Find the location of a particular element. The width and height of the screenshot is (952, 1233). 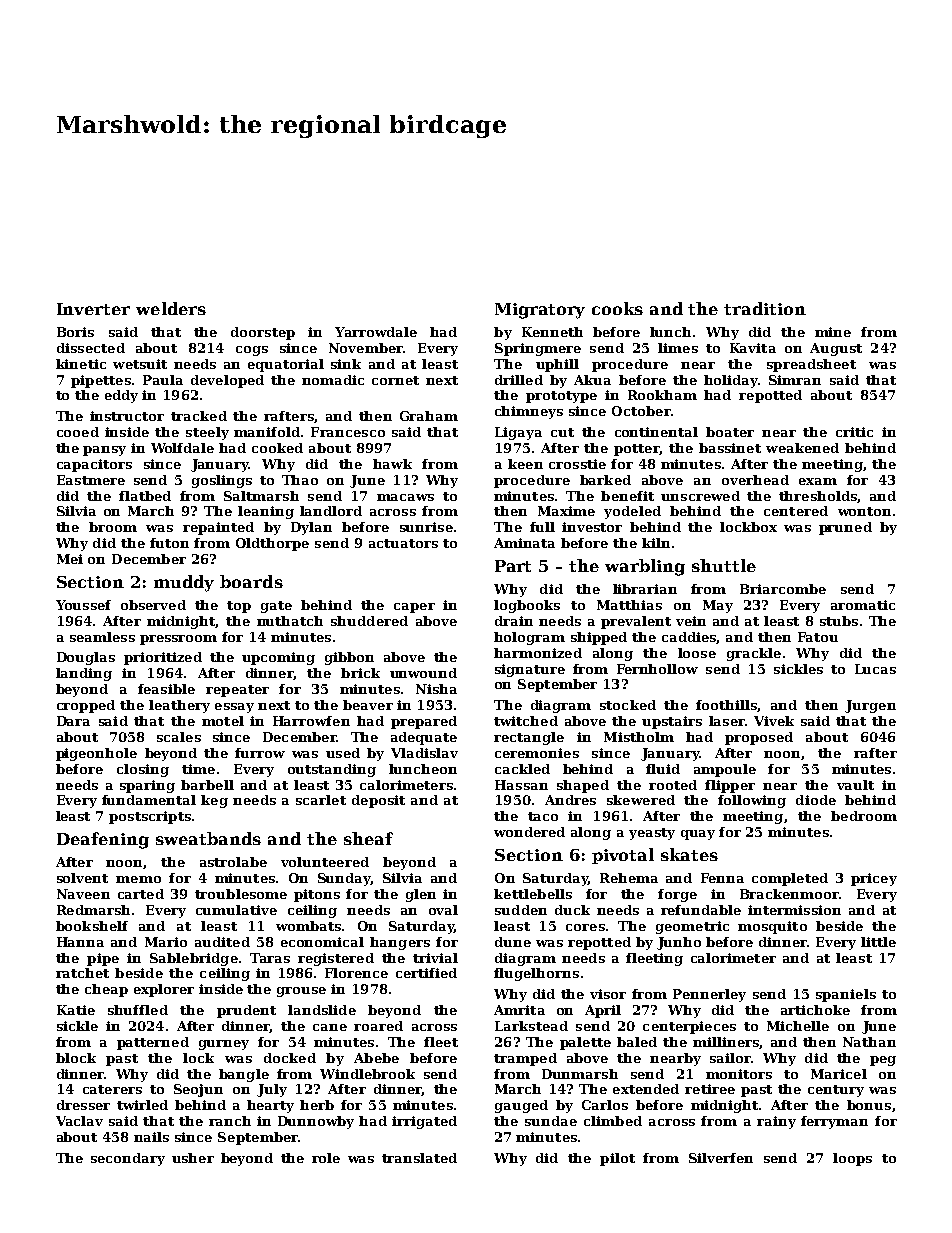

tradition is located at coordinates (765, 308).
